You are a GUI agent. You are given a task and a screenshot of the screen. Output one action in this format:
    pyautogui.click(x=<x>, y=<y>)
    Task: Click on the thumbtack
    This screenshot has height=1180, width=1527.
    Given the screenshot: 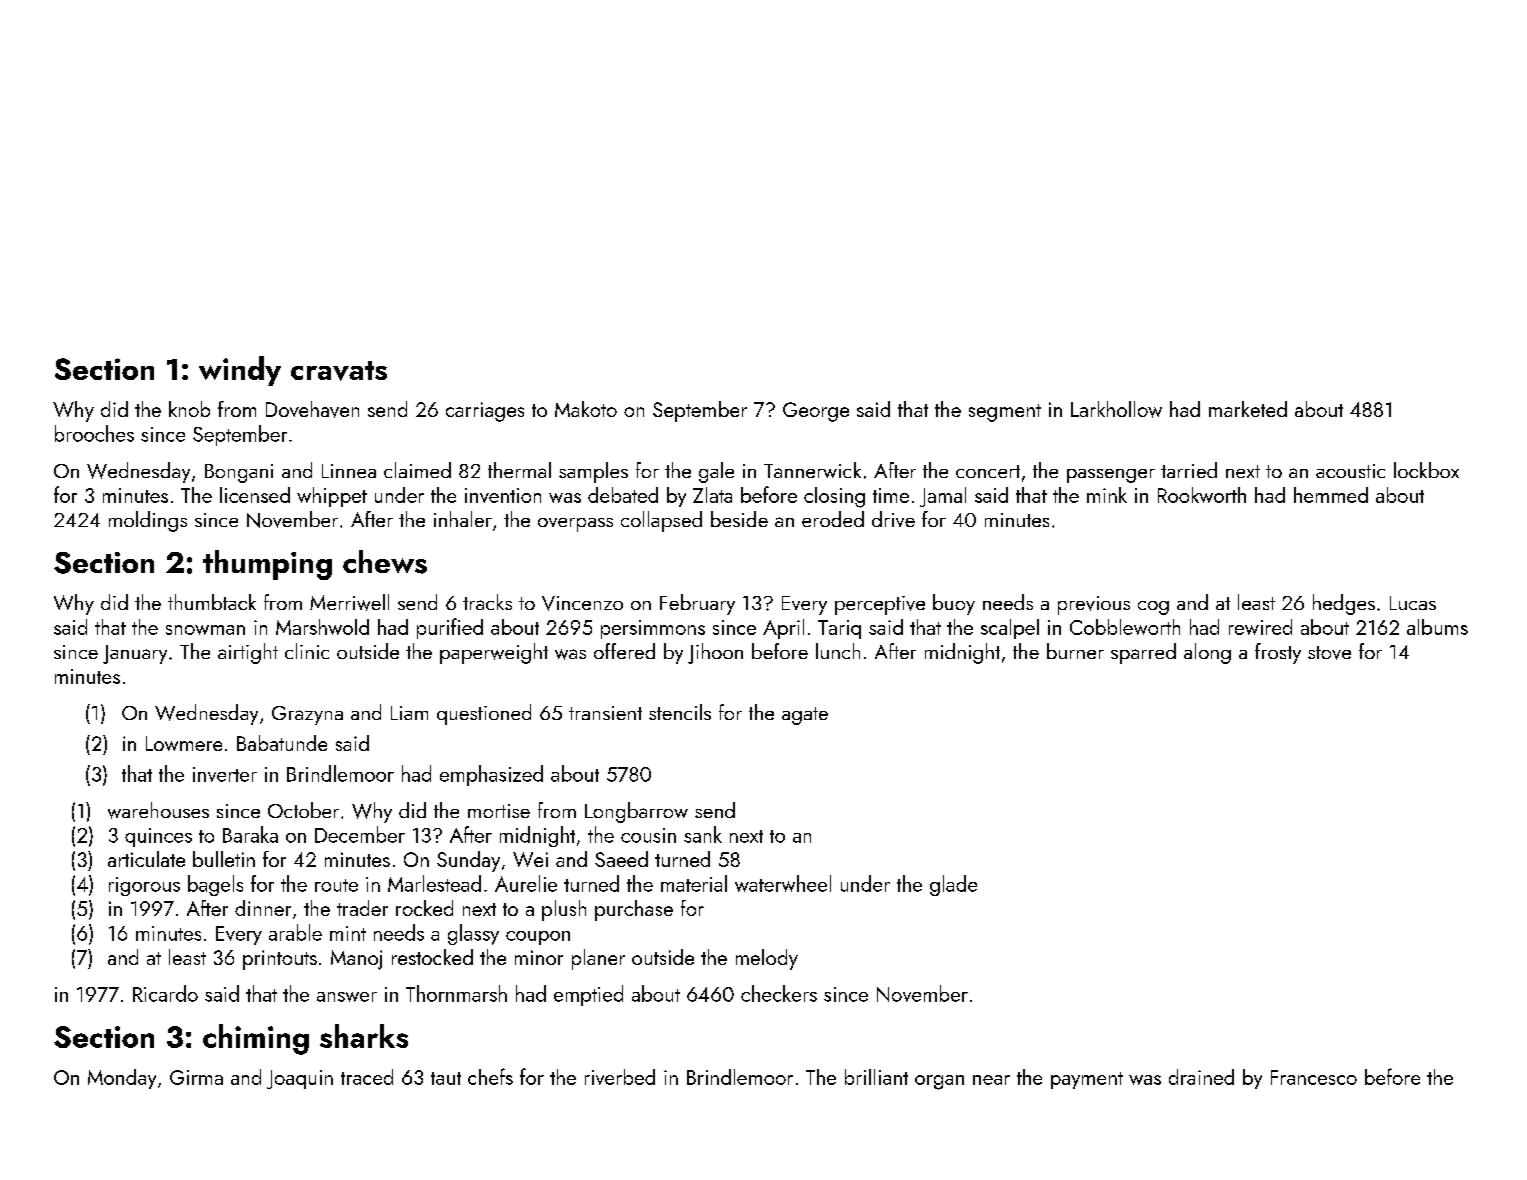 What is the action you would take?
    pyautogui.click(x=212, y=602)
